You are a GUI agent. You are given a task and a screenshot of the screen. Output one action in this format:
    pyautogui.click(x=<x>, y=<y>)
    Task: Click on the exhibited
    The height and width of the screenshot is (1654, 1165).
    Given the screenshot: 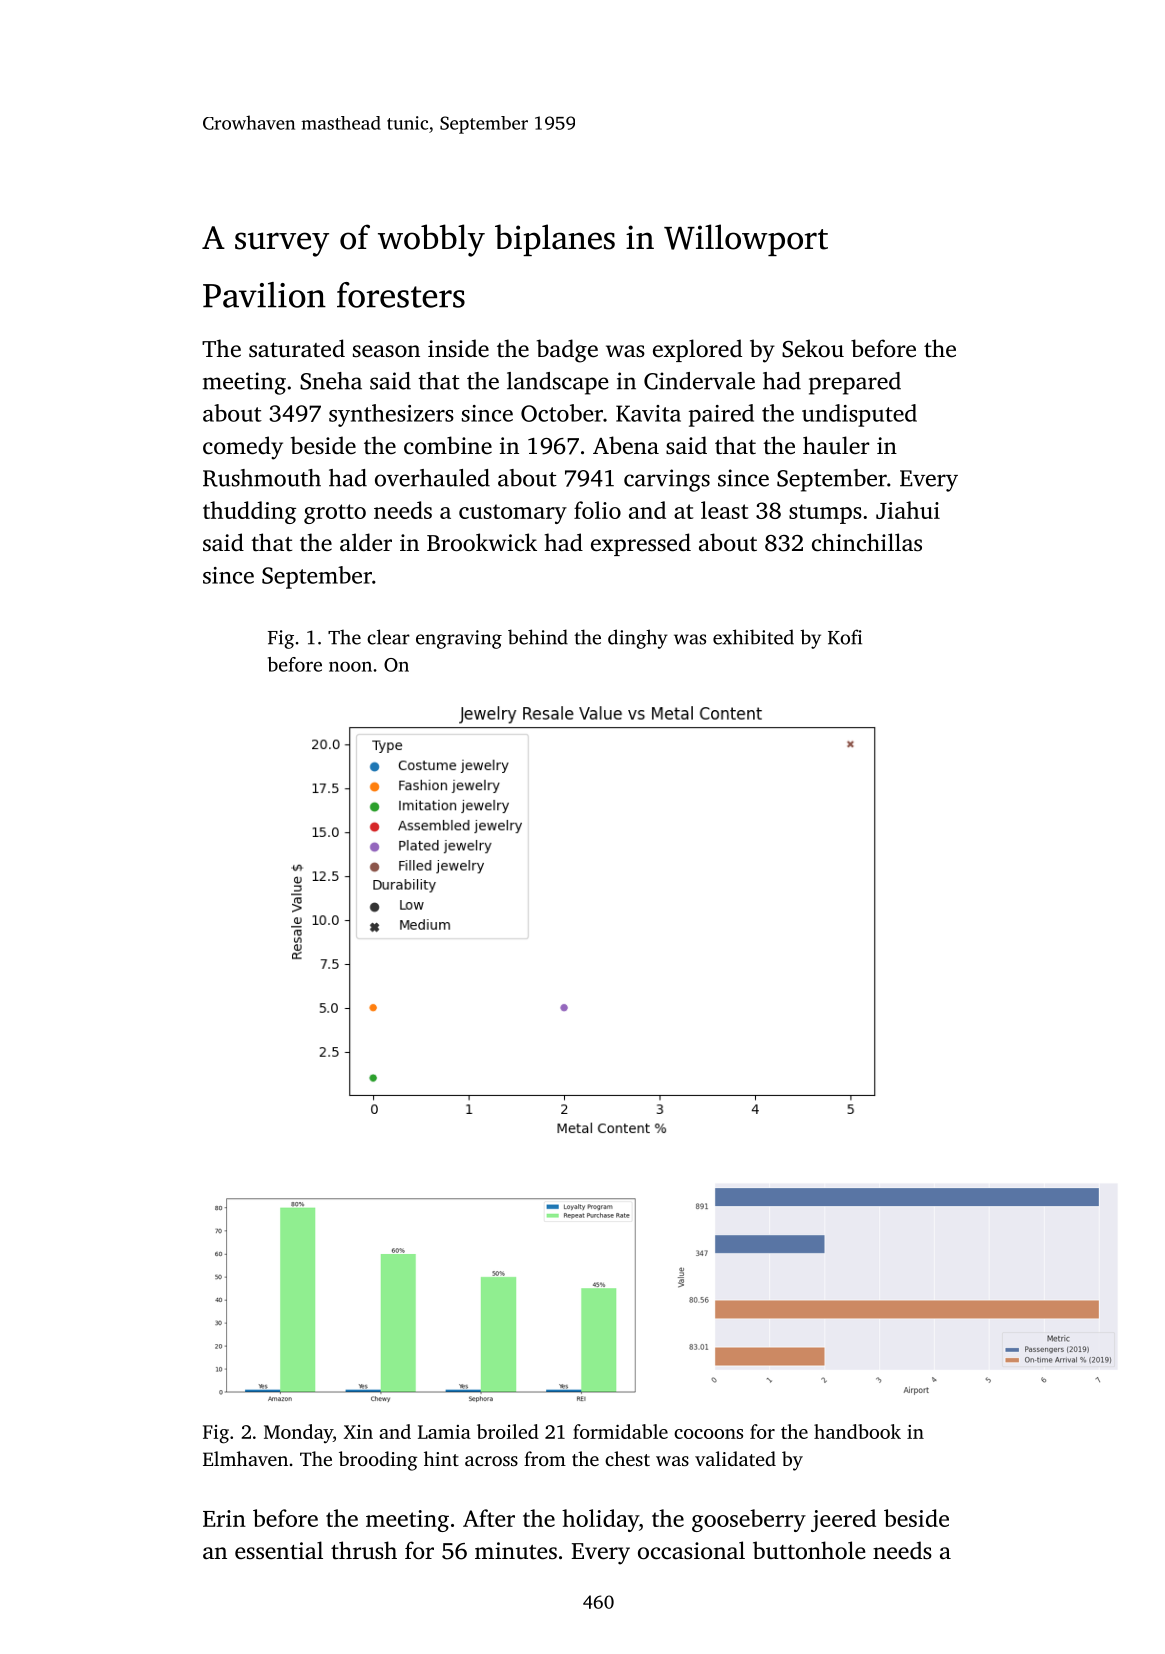 What is the action you would take?
    pyautogui.click(x=753, y=637)
